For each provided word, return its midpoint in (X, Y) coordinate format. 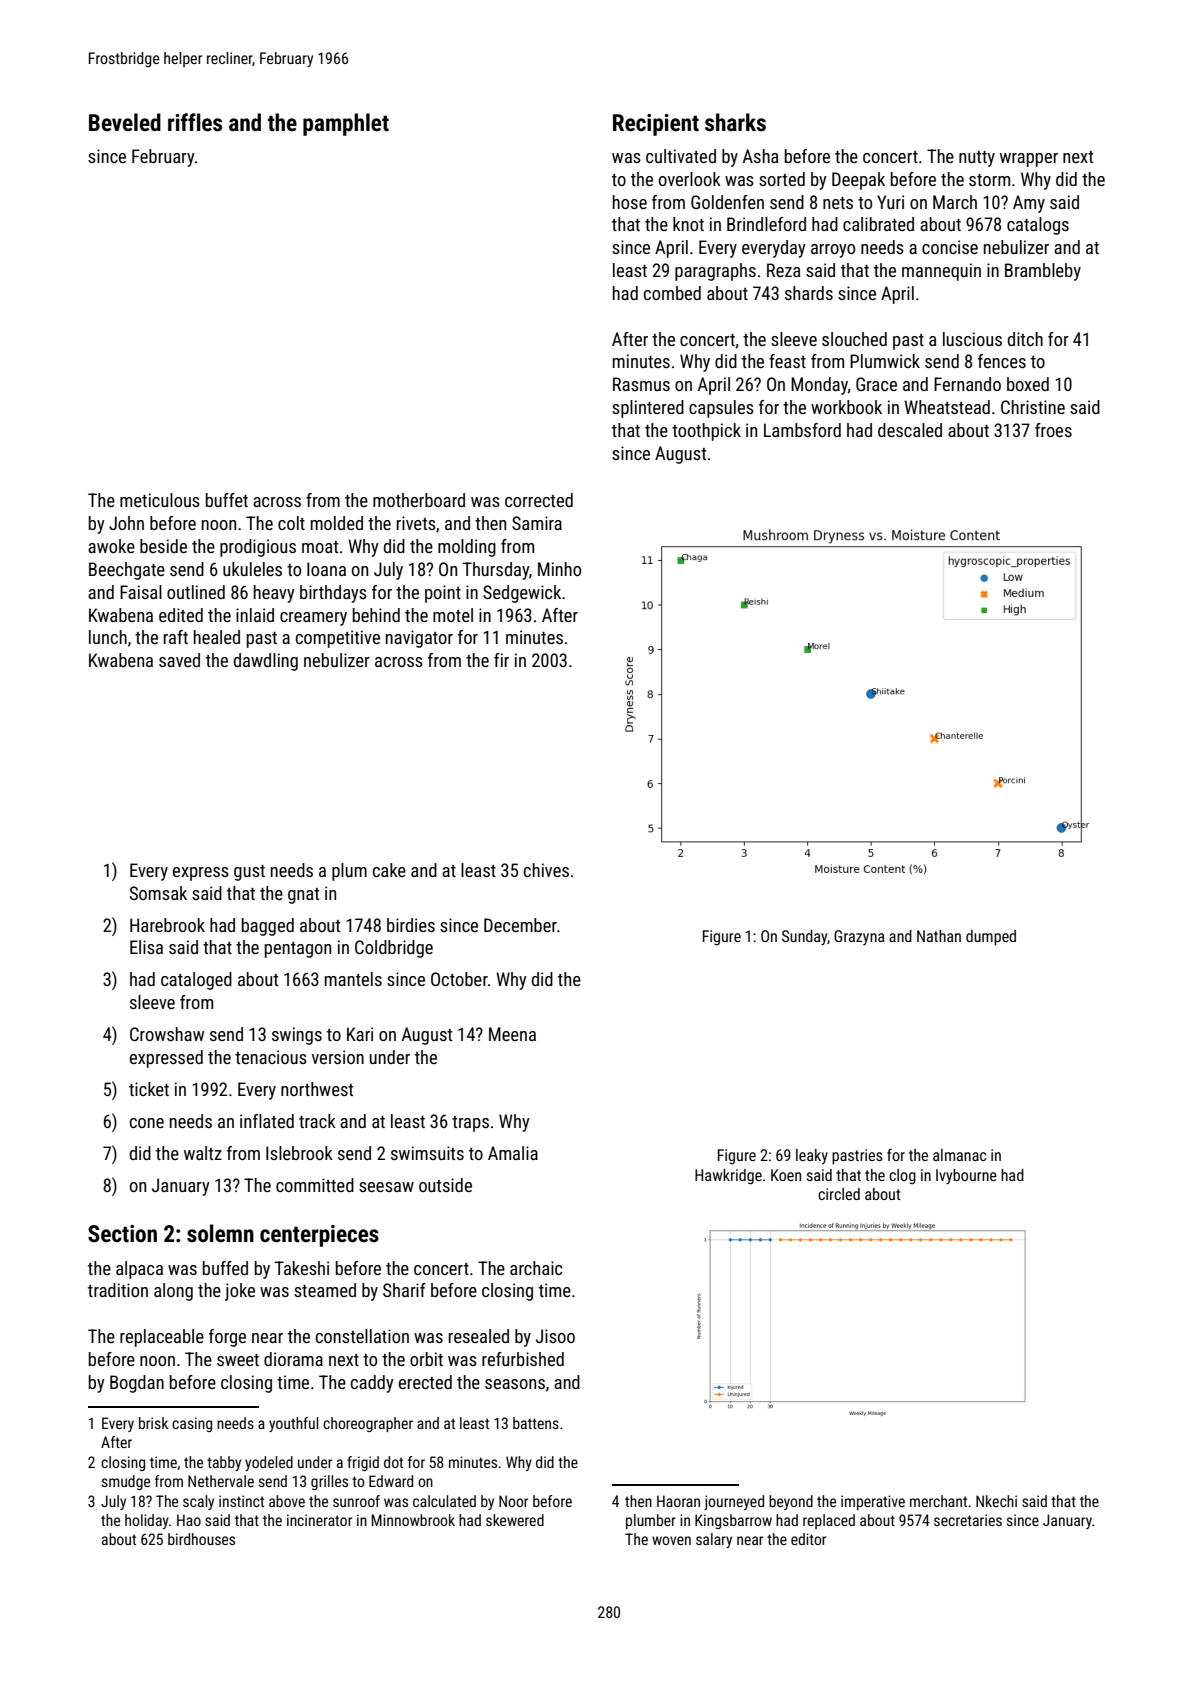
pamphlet (346, 124)
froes (1053, 430)
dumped (991, 938)
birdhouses (201, 1539)
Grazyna (859, 937)
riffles (195, 122)
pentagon (298, 950)
